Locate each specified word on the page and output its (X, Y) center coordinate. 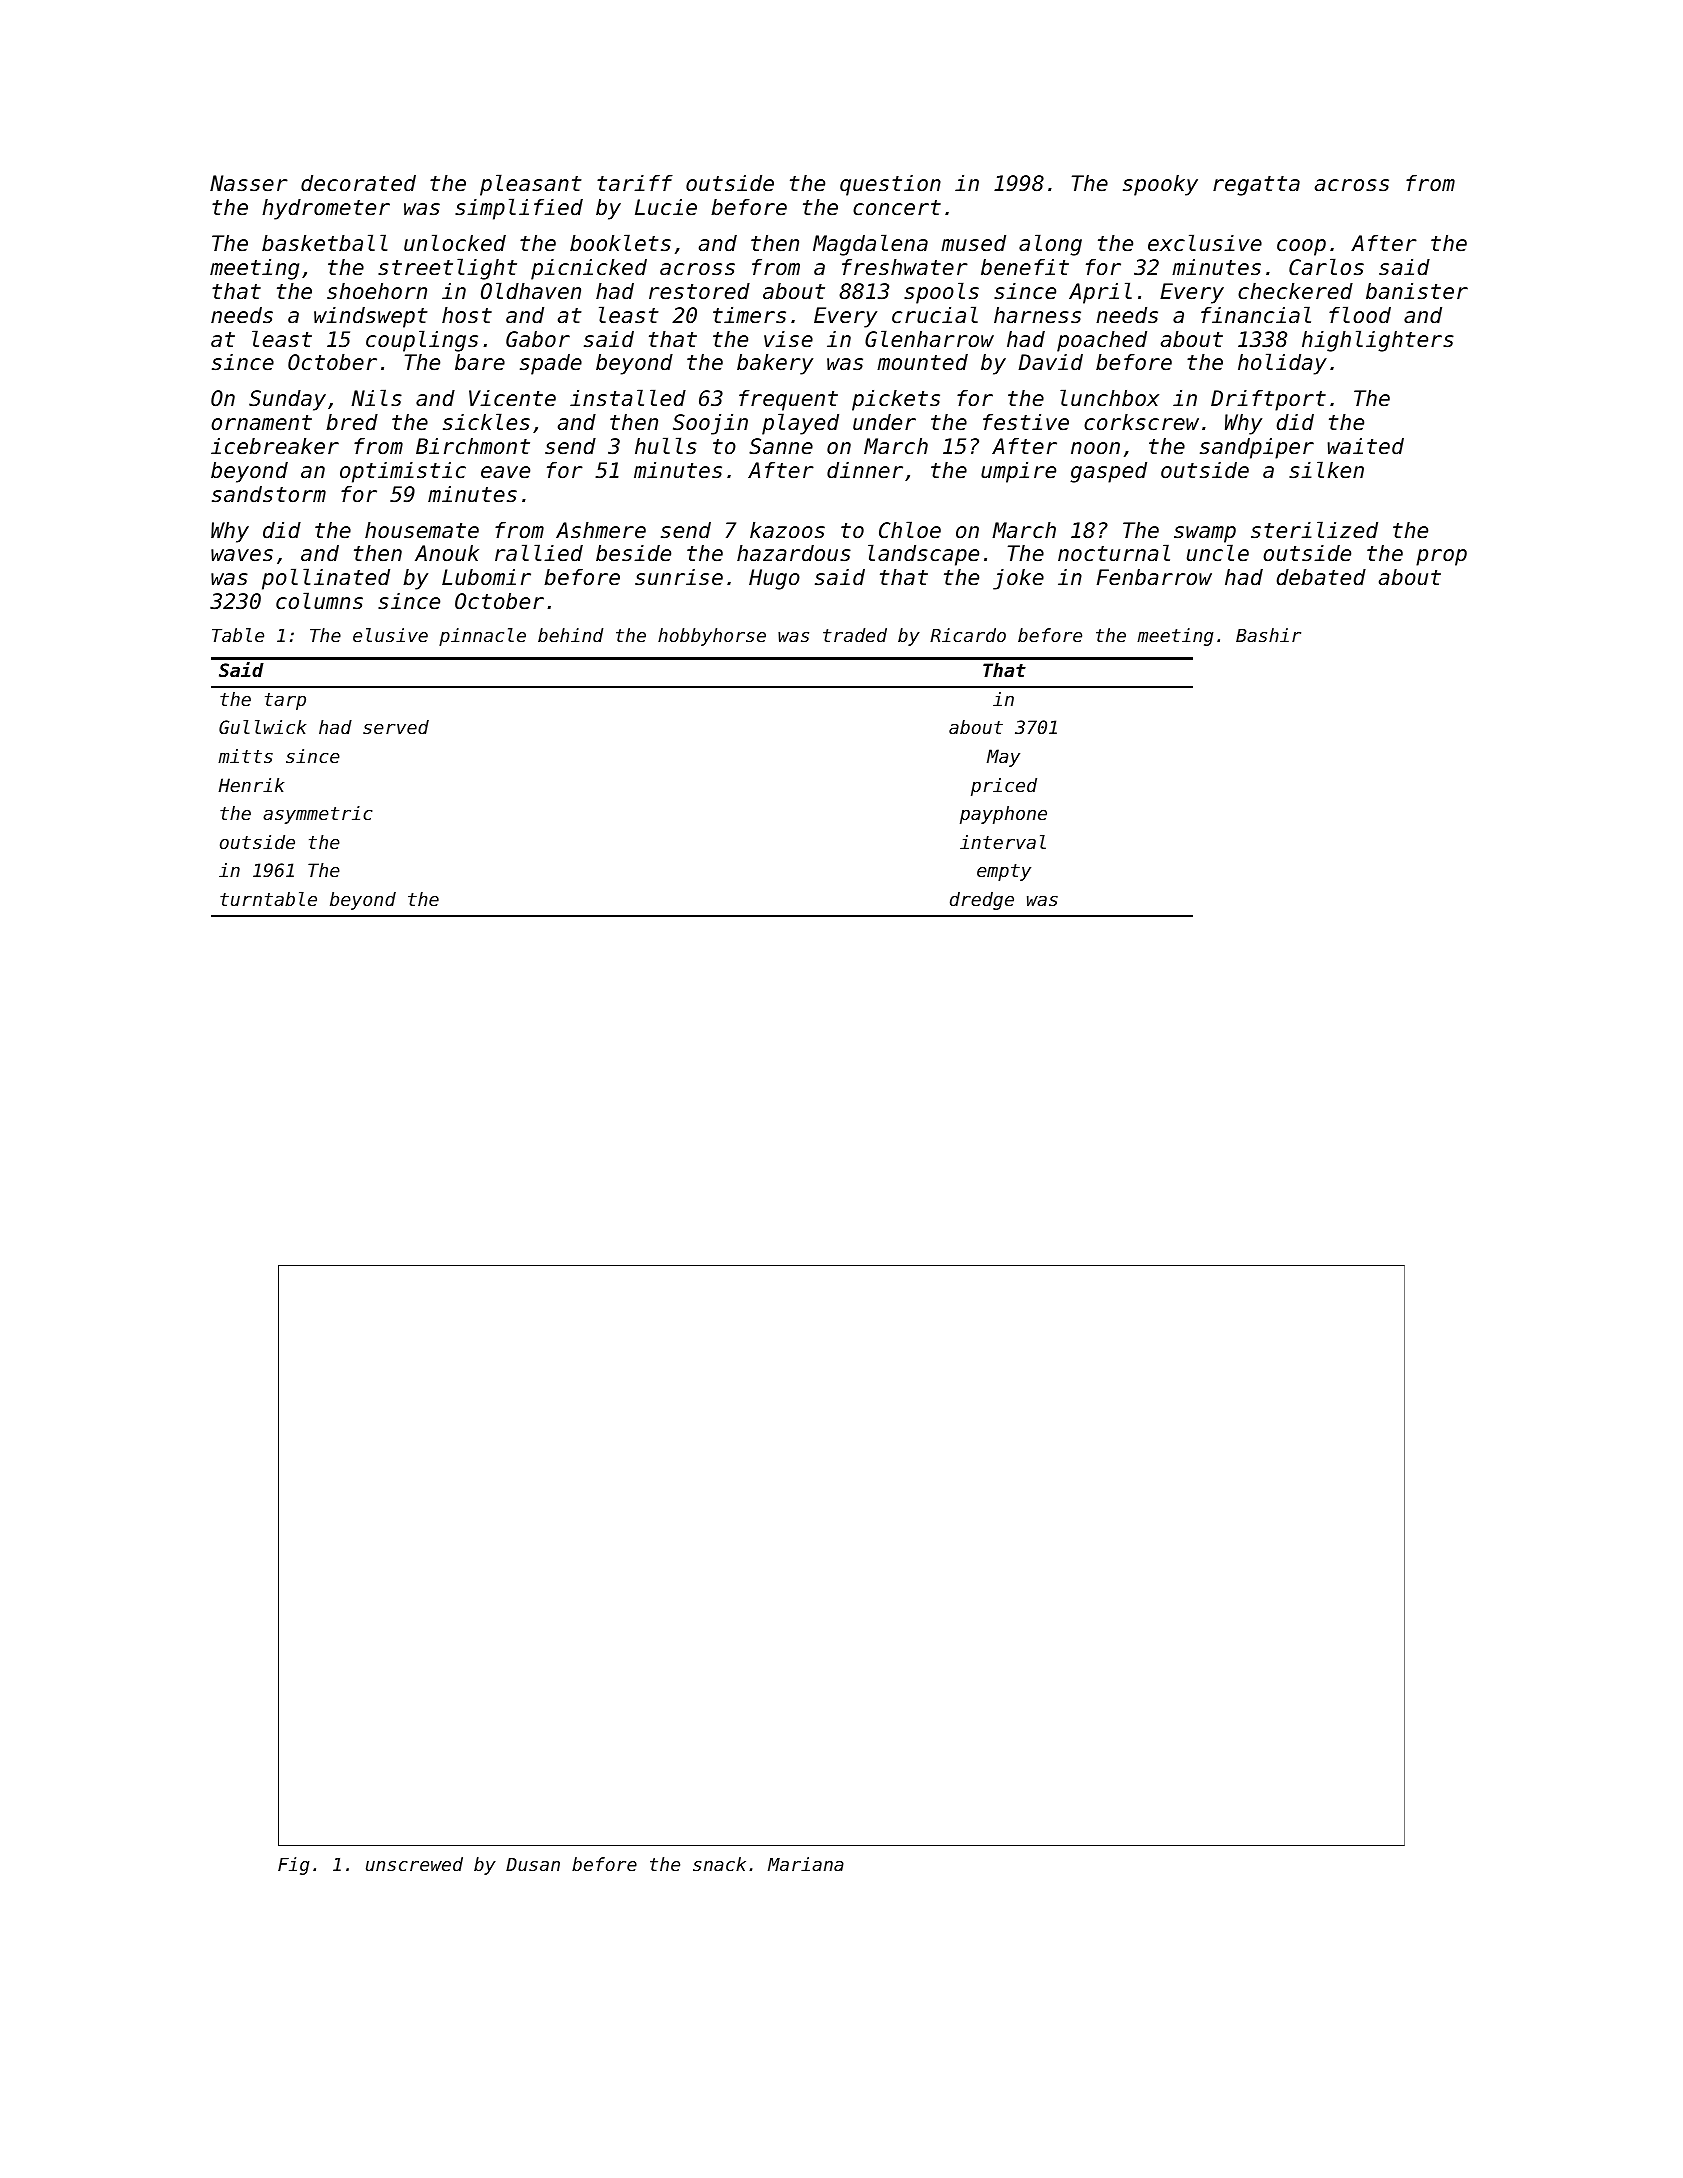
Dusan (533, 1864)
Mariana (806, 1864)
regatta (1256, 186)
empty (1004, 872)
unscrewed (414, 1864)
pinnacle (482, 637)
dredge (982, 901)
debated (1321, 577)
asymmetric (317, 815)
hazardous (794, 553)
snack (719, 1864)
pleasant (531, 185)
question (890, 185)
